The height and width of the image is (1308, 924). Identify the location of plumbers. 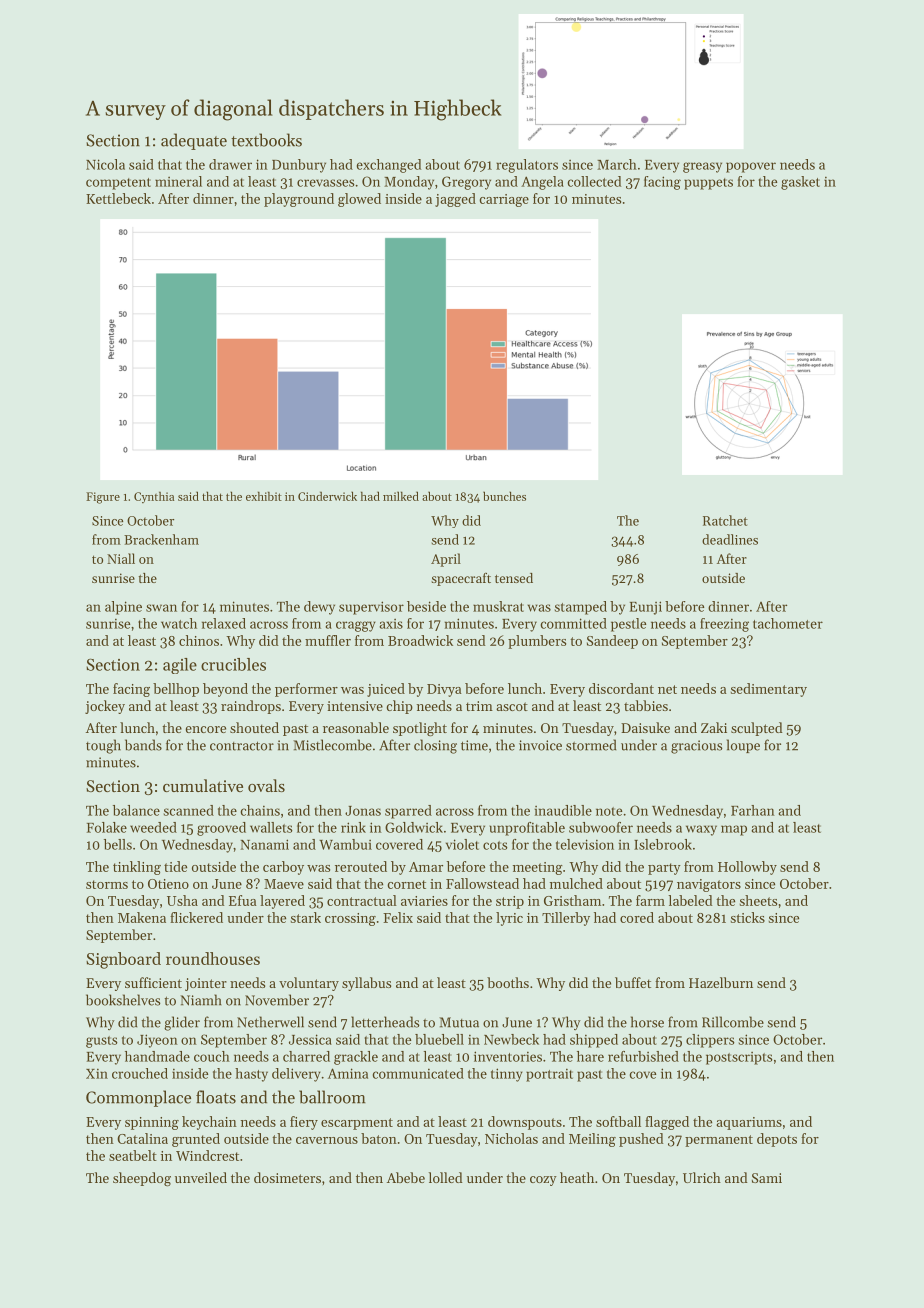
(537, 642).
